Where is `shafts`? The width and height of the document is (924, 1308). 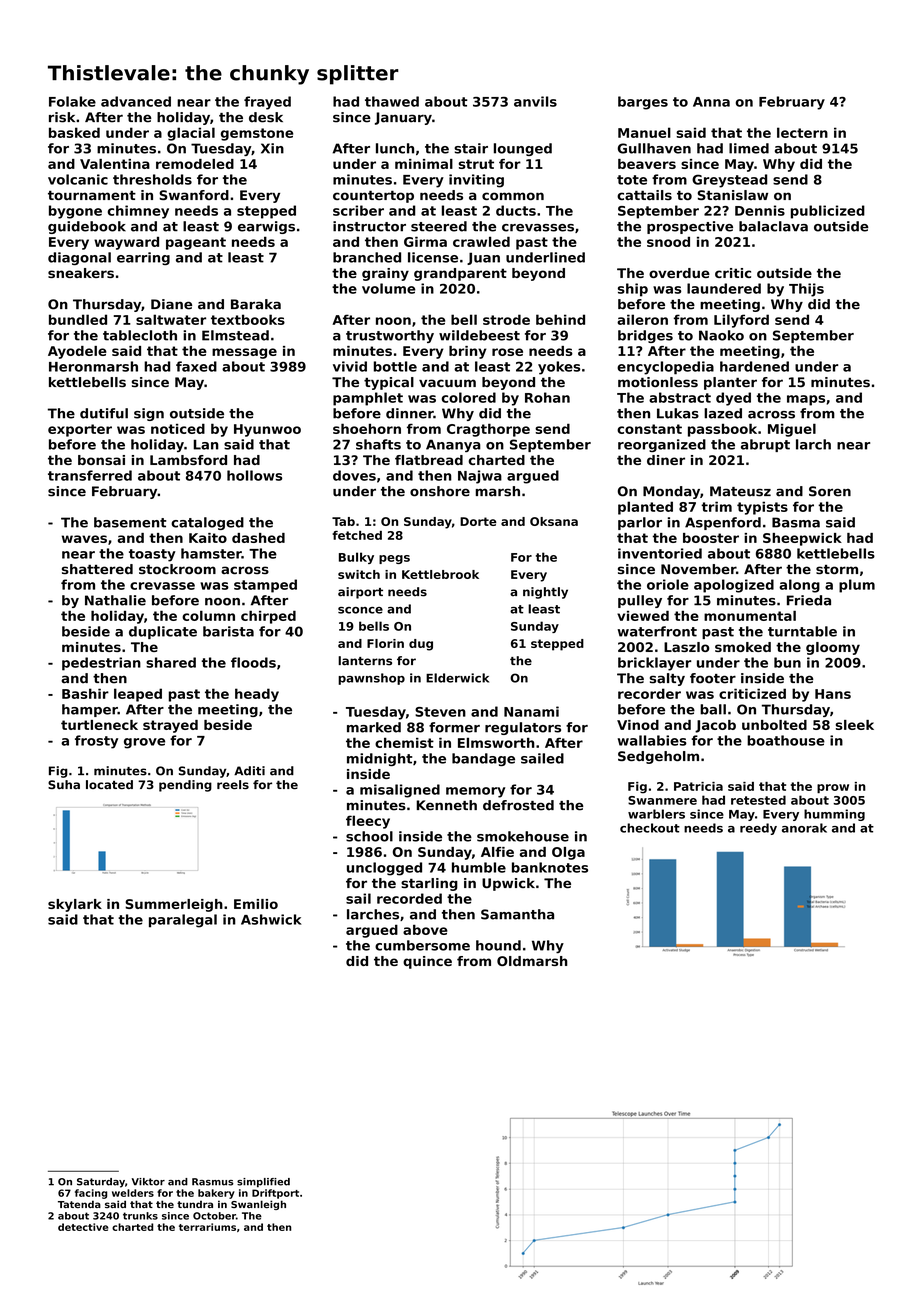
shafts is located at coordinates (378, 444).
